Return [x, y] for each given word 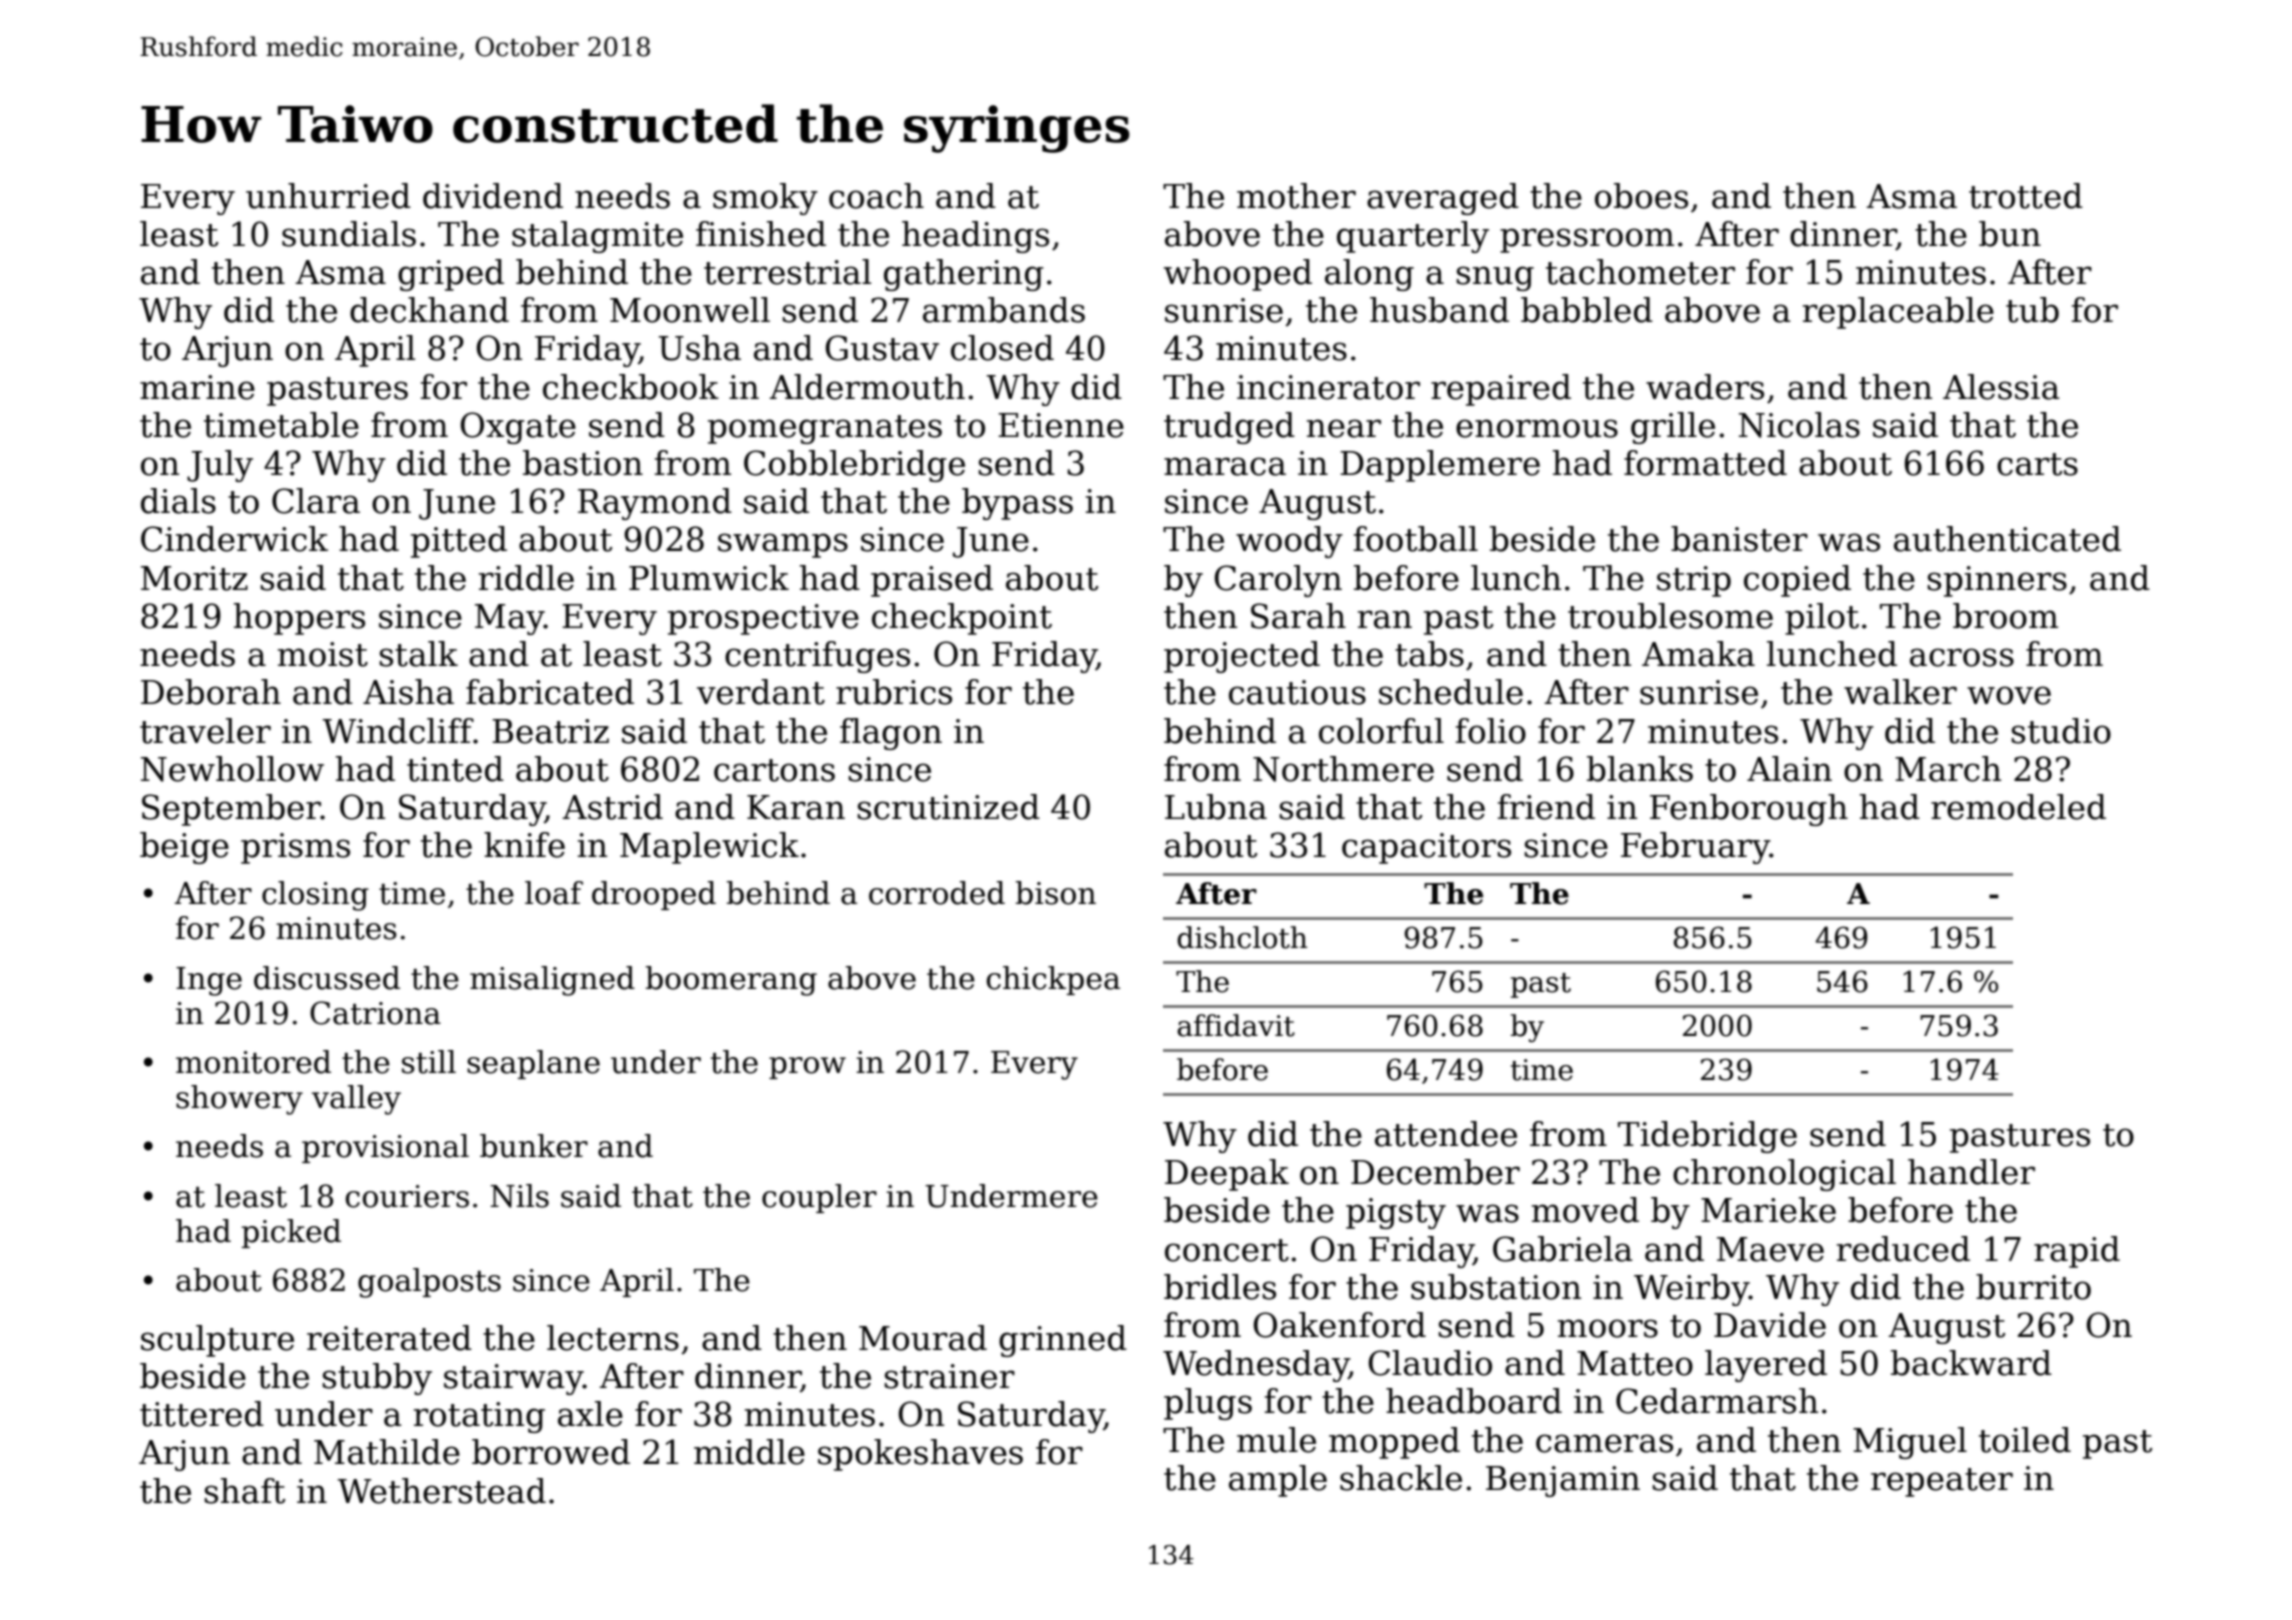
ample [1278, 1481]
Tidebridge [1707, 1137]
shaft [244, 1491]
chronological [1784, 1175]
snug [1495, 278]
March [1948, 769]
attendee [1446, 1134]
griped [451, 275]
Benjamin [1563, 1481]
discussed [327, 978]
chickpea [1053, 980]
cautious [1297, 692]
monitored [253, 1062]
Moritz [194, 578]
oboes [1641, 196]
